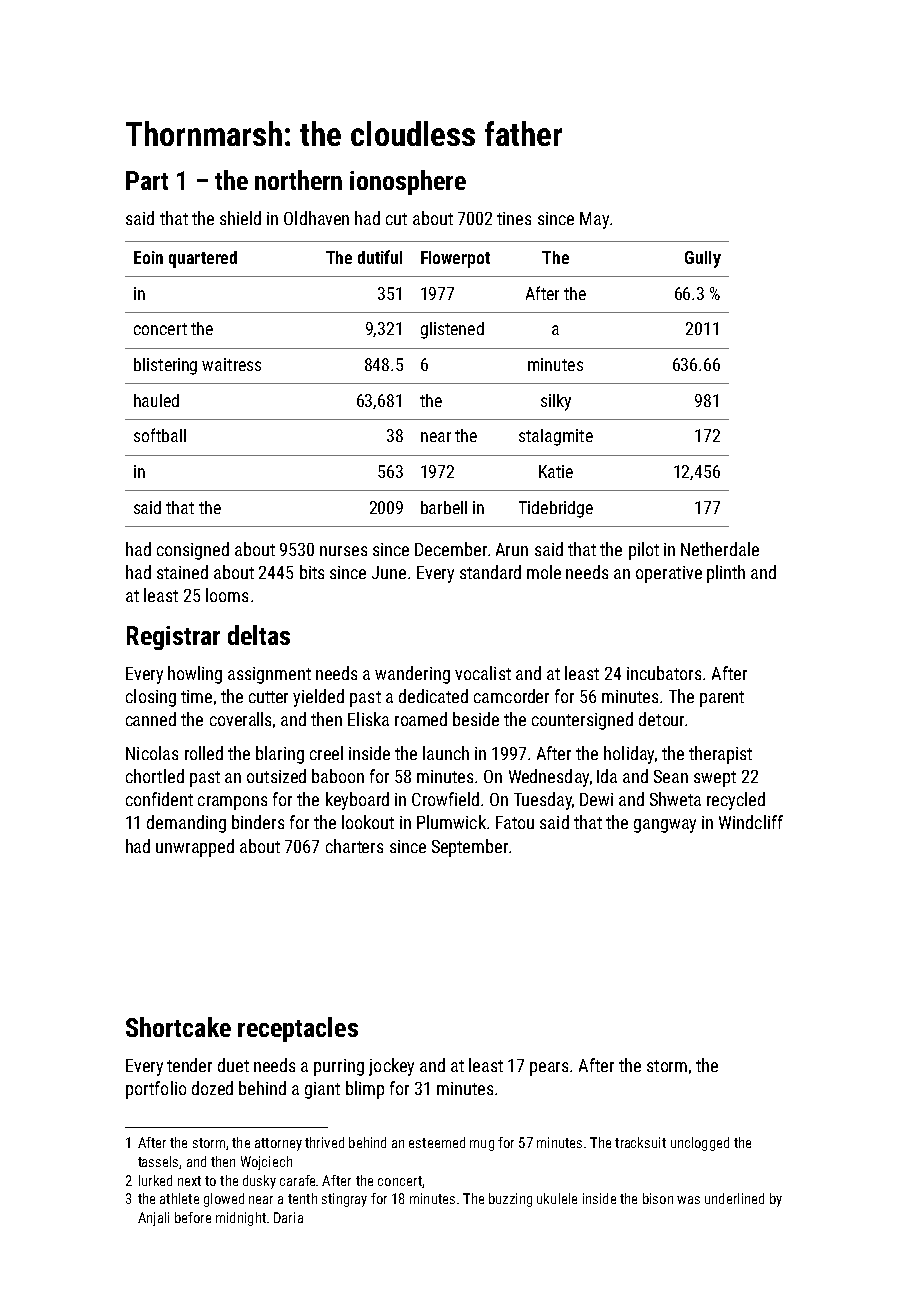 The height and width of the screenshot is (1316, 908). Describe the element at coordinates (703, 259) in the screenshot. I see `Gully` at that location.
